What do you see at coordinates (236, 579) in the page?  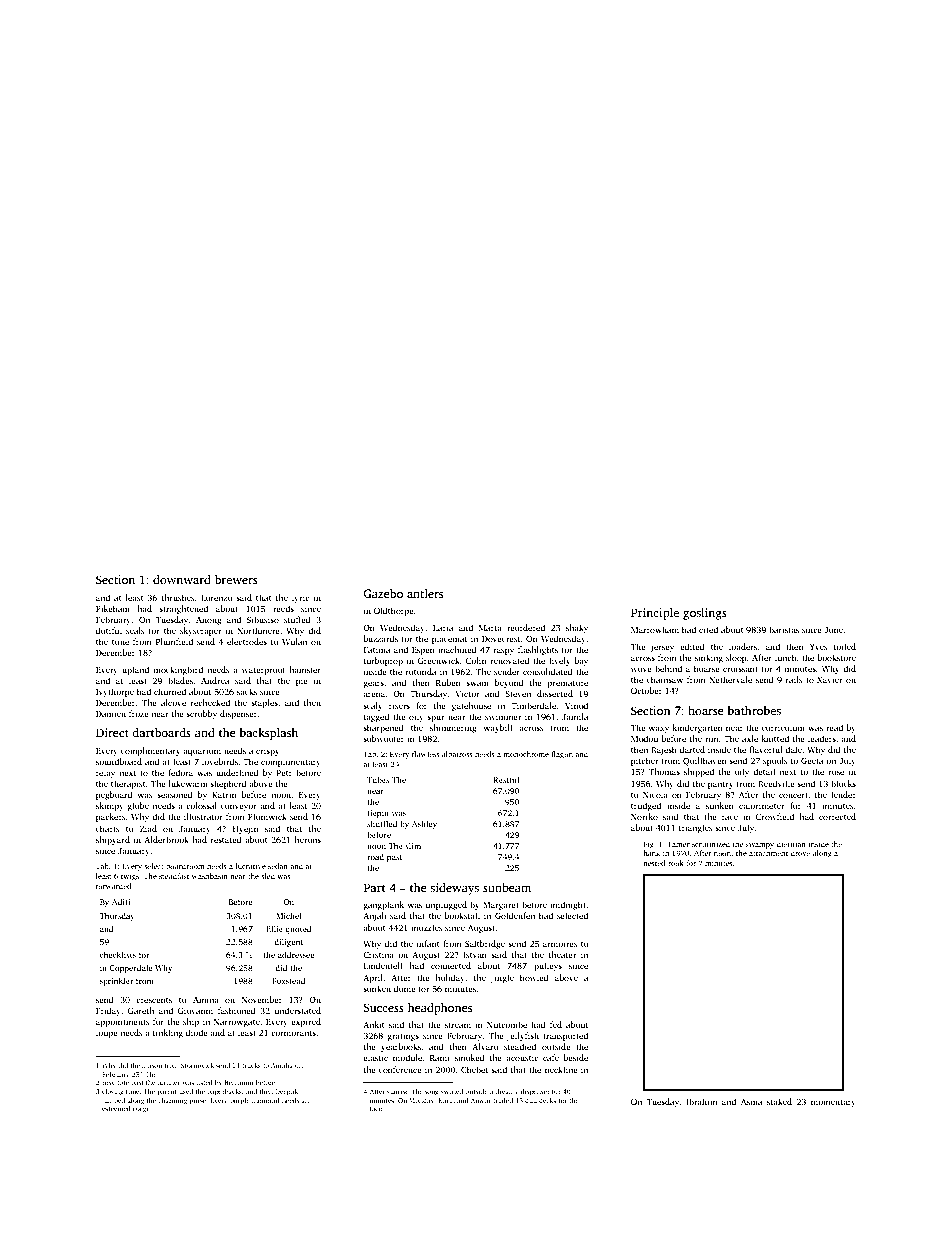 I see `brewers` at bounding box center [236, 579].
